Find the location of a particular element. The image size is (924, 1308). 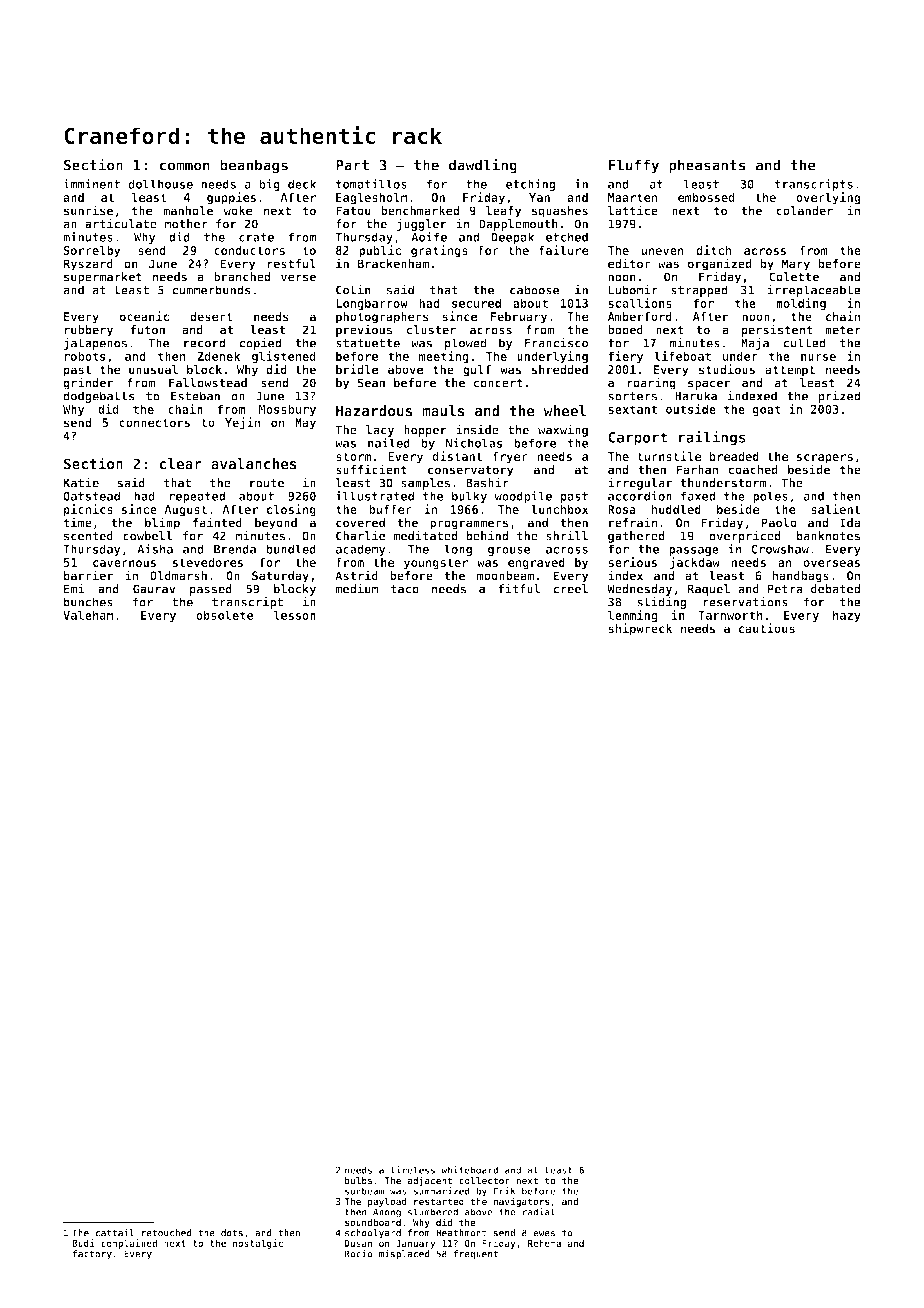

stevedores is located at coordinates (207, 562).
